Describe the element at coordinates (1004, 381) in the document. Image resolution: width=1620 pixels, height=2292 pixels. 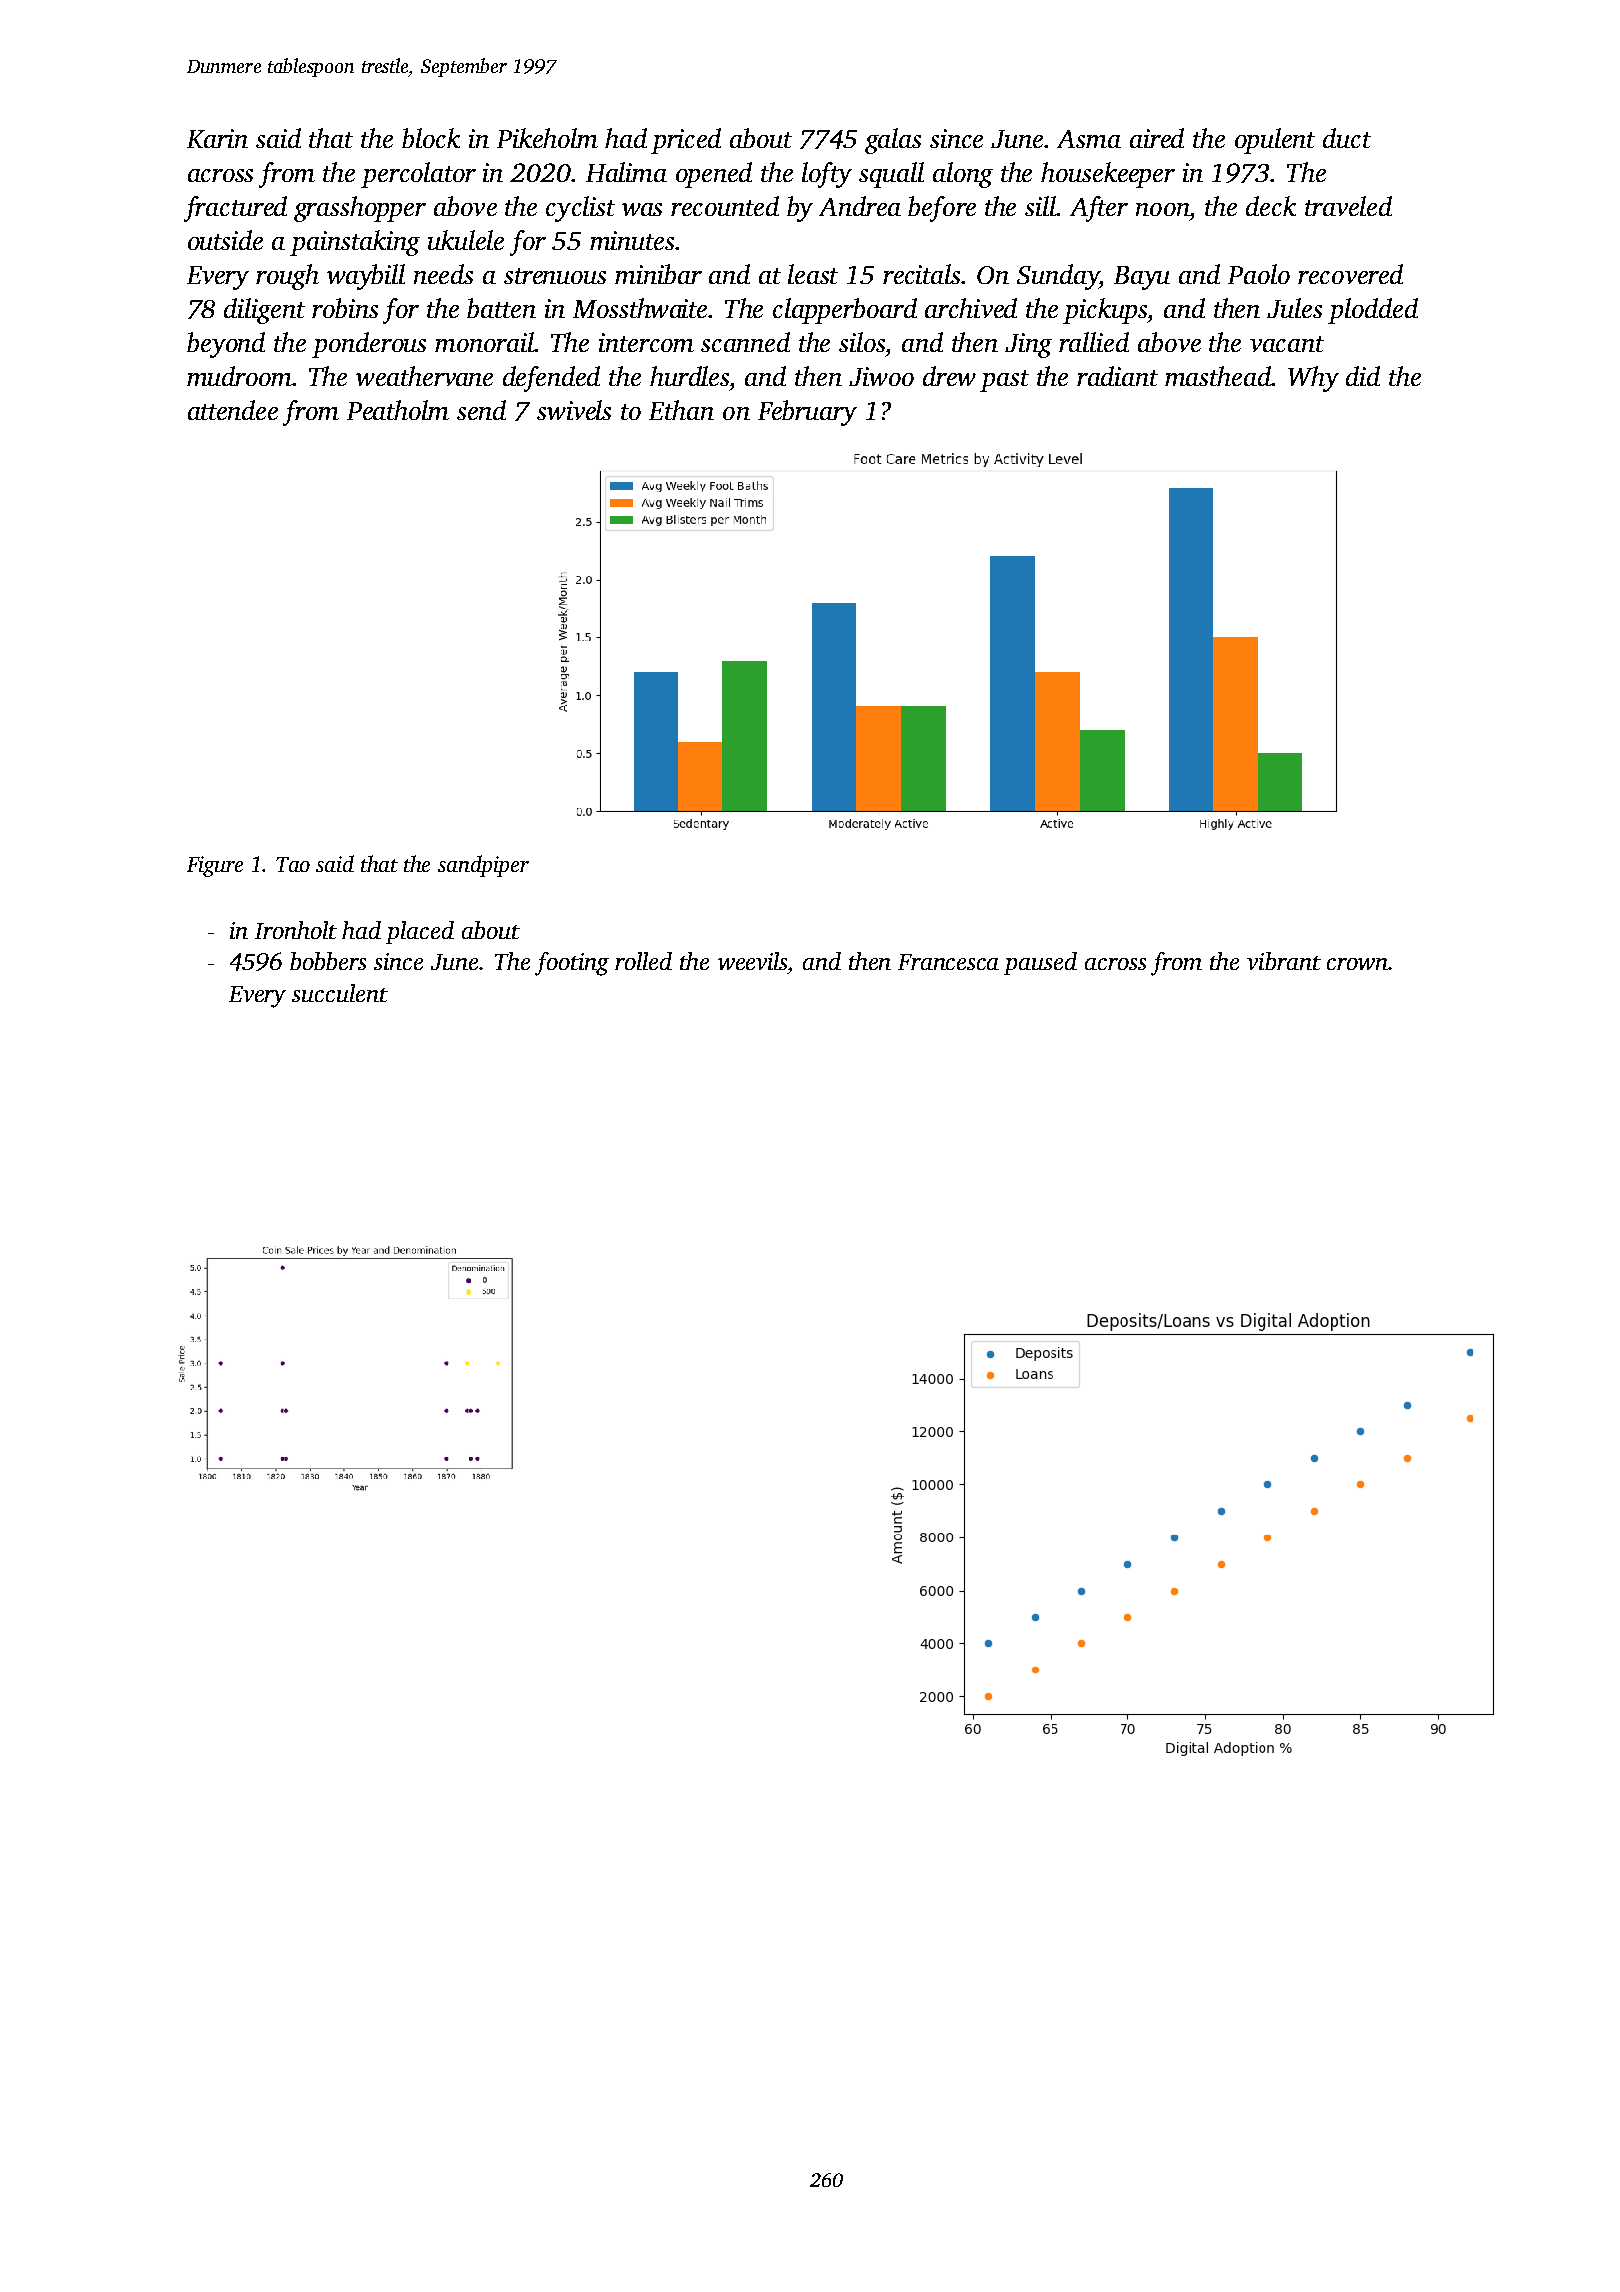
I see `past` at that location.
